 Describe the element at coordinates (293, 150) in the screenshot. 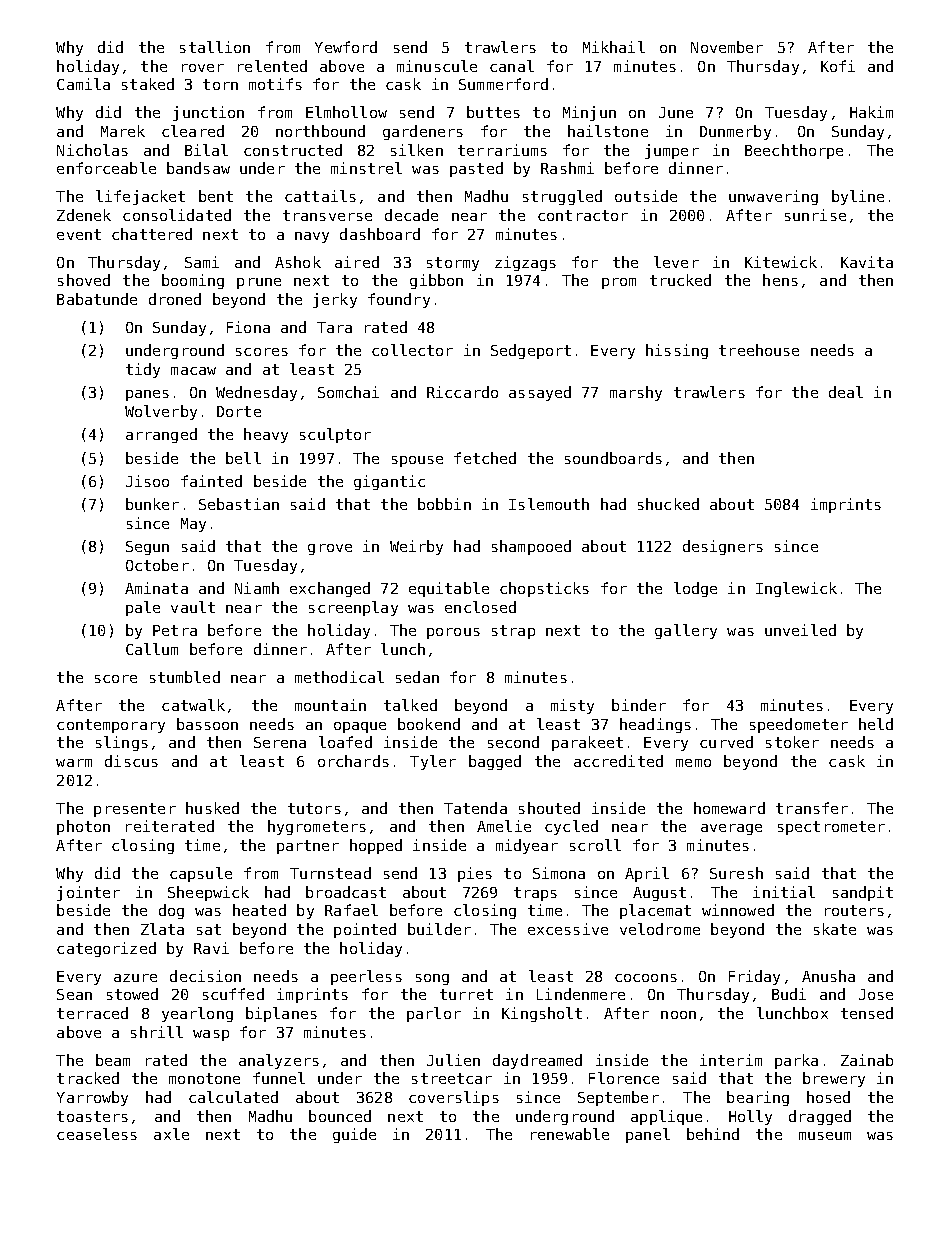

I see `constructed` at that location.
